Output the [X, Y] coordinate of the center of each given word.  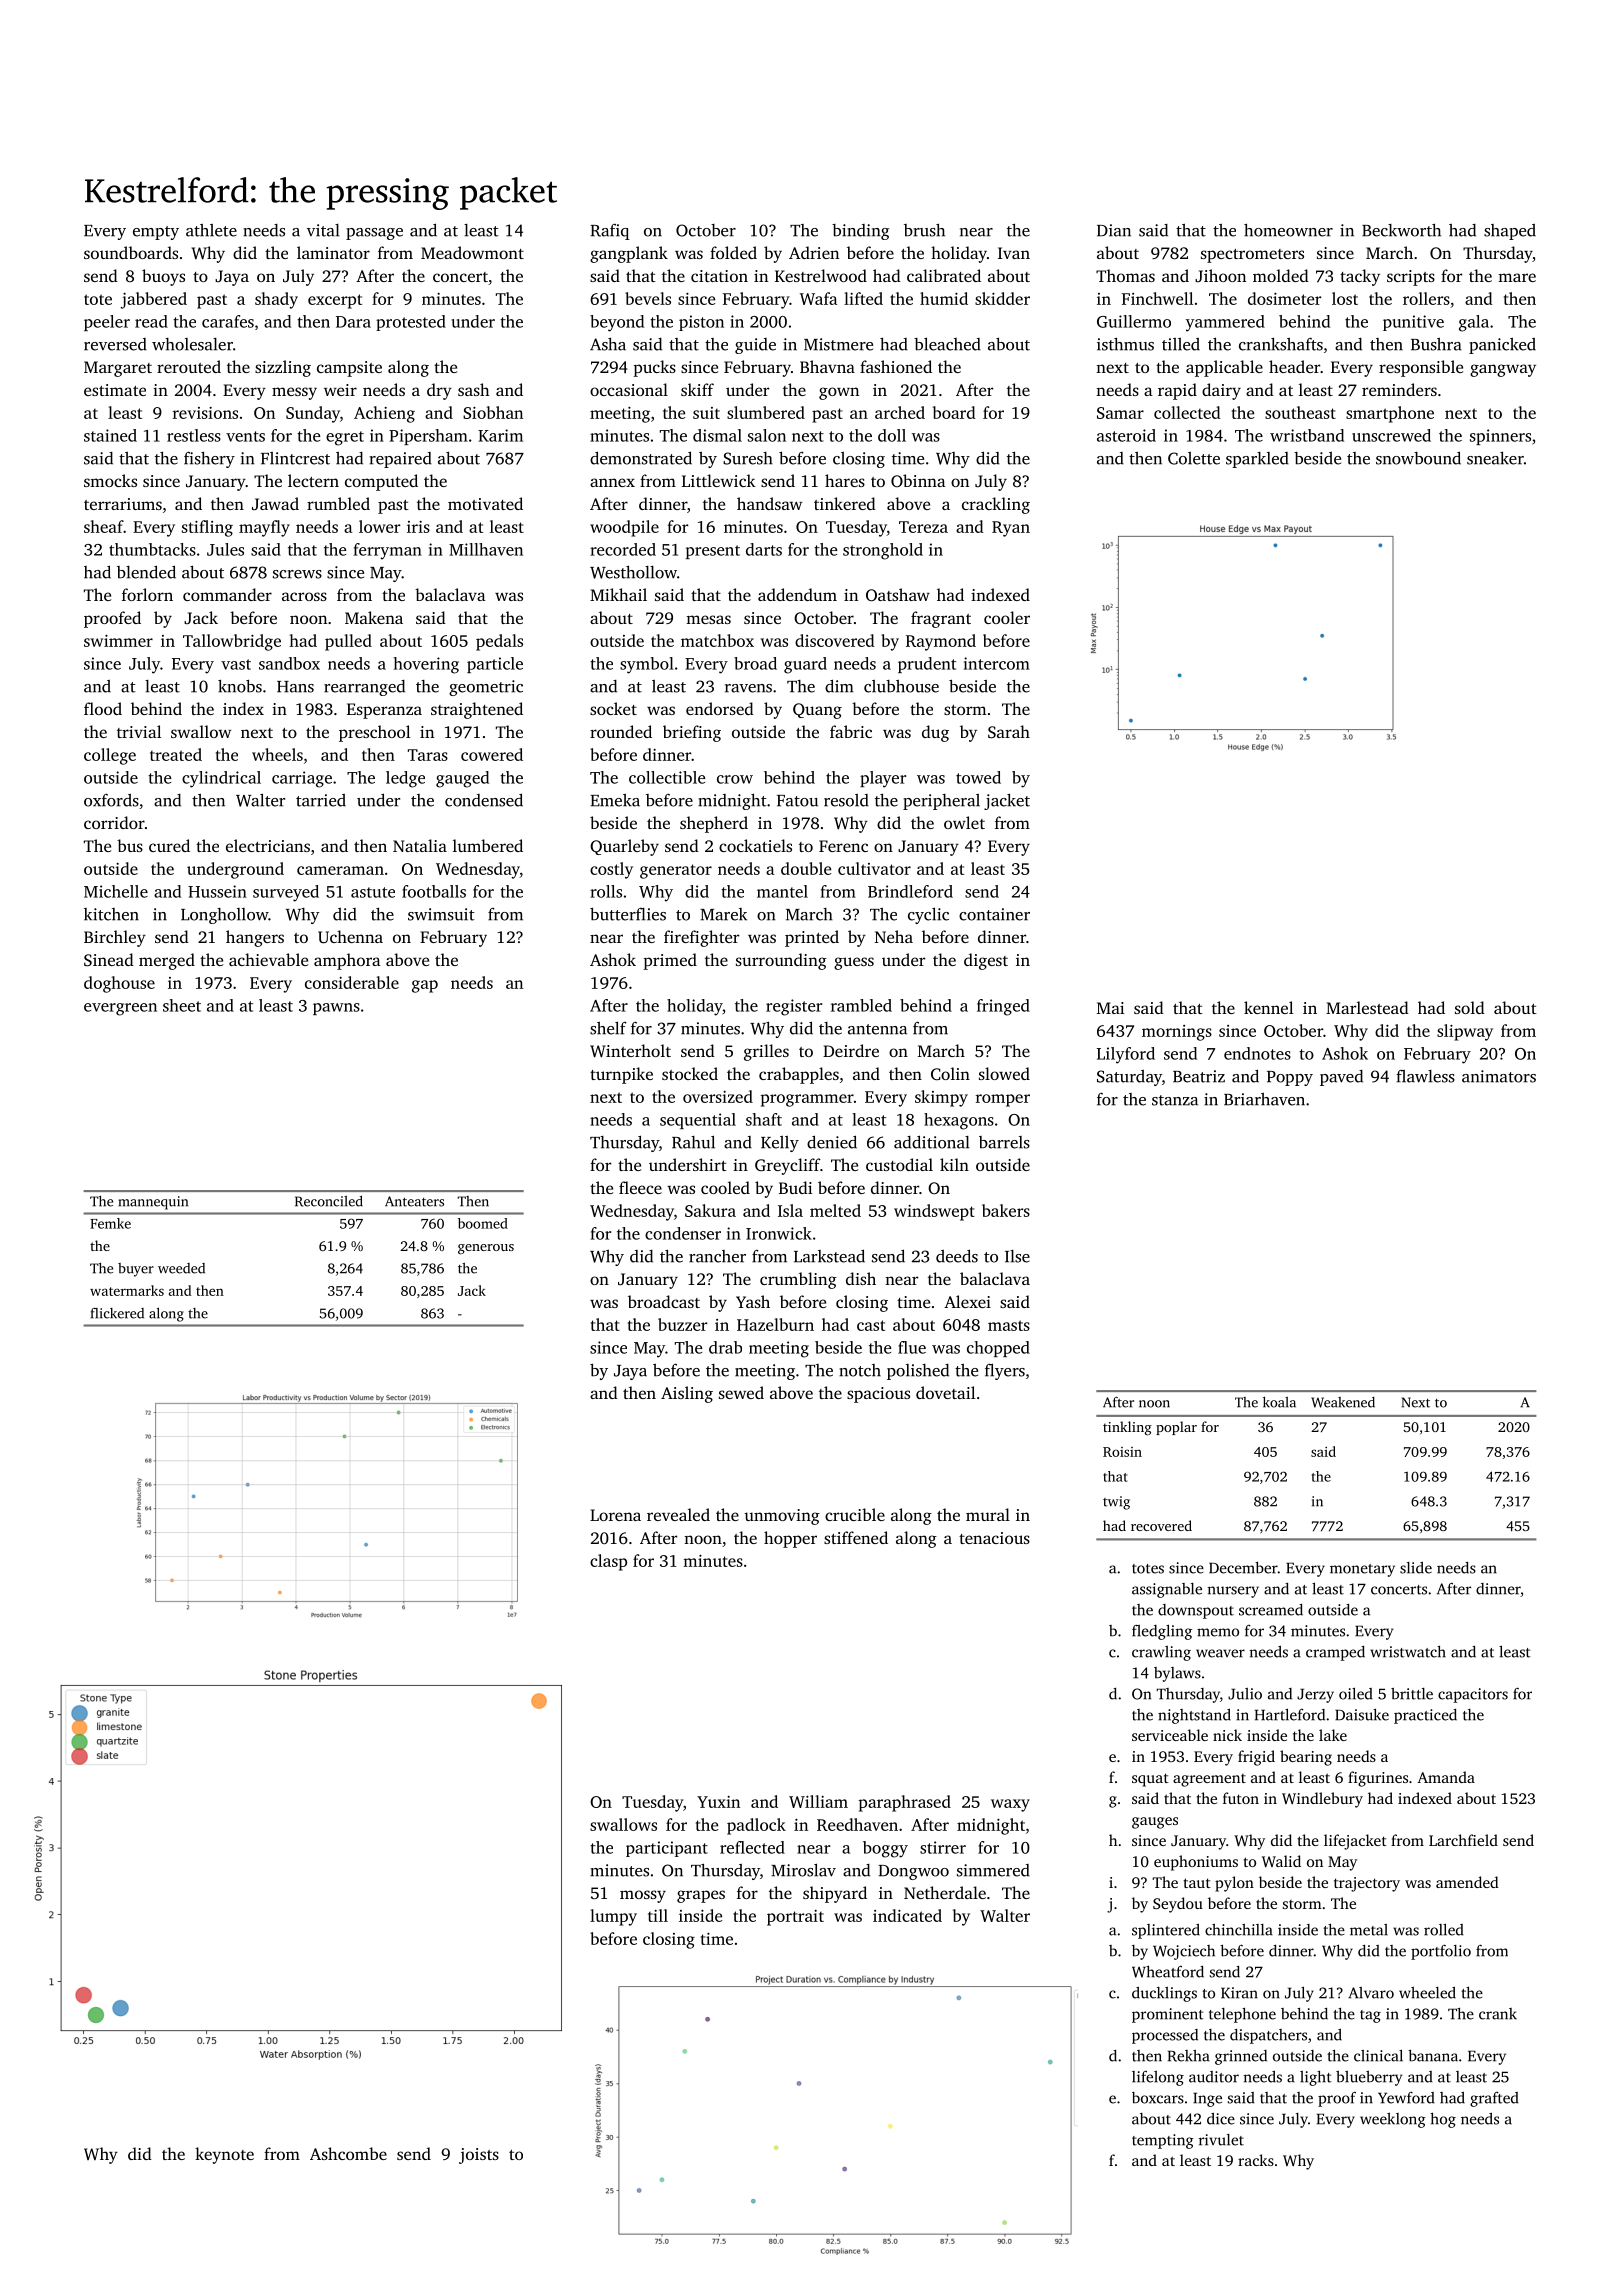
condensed [484, 800]
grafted [1494, 2099]
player [883, 779]
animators [1499, 1076]
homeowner [1288, 230]
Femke [110, 1223]
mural [988, 1514]
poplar [1176, 1428]
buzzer [682, 1324]
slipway [1465, 1032]
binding [861, 232]
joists [479, 2156]
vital [323, 230]
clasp [608, 1562]
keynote [224, 2155]
